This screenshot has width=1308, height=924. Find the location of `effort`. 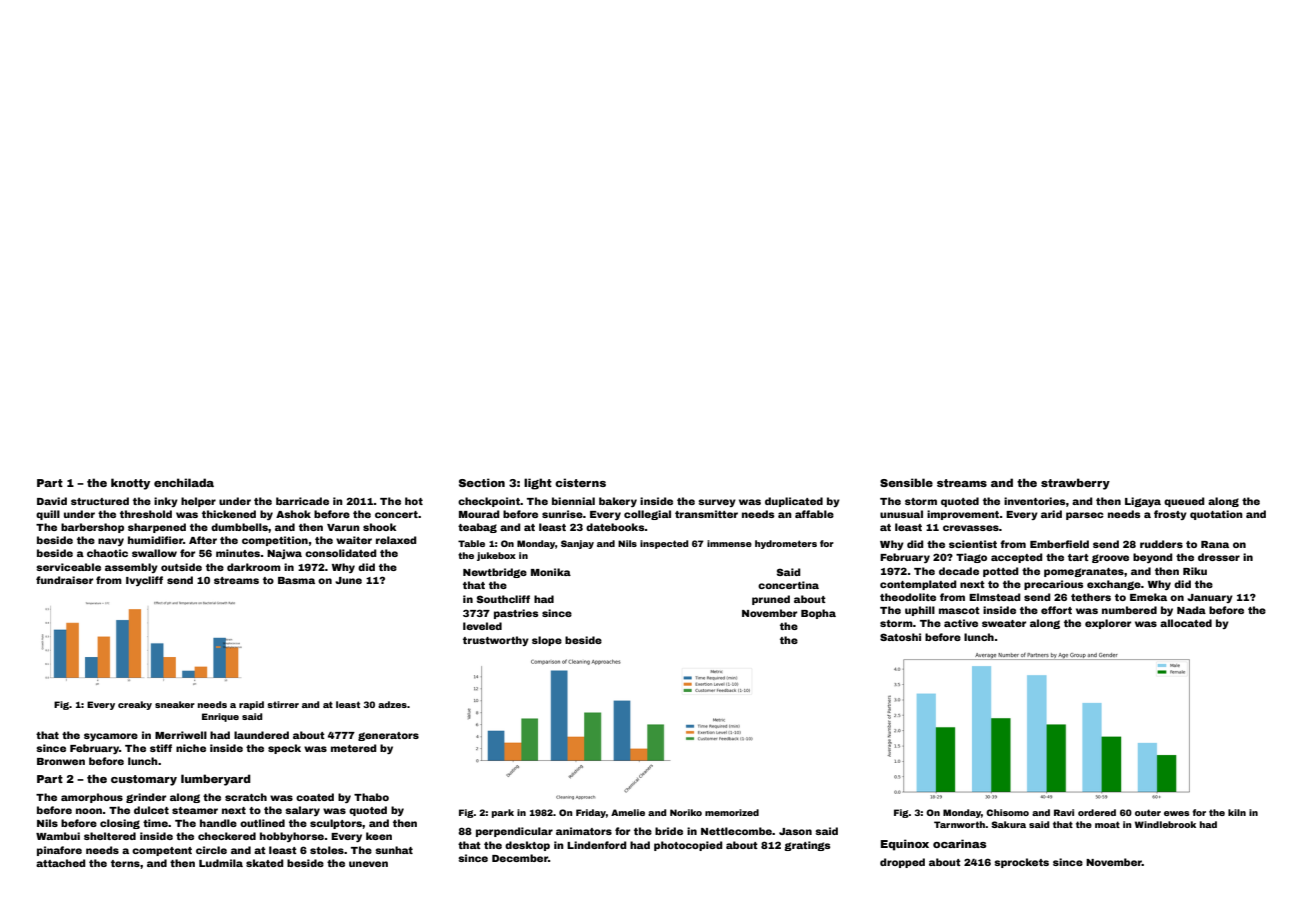

effort is located at coordinates (1056, 610).
